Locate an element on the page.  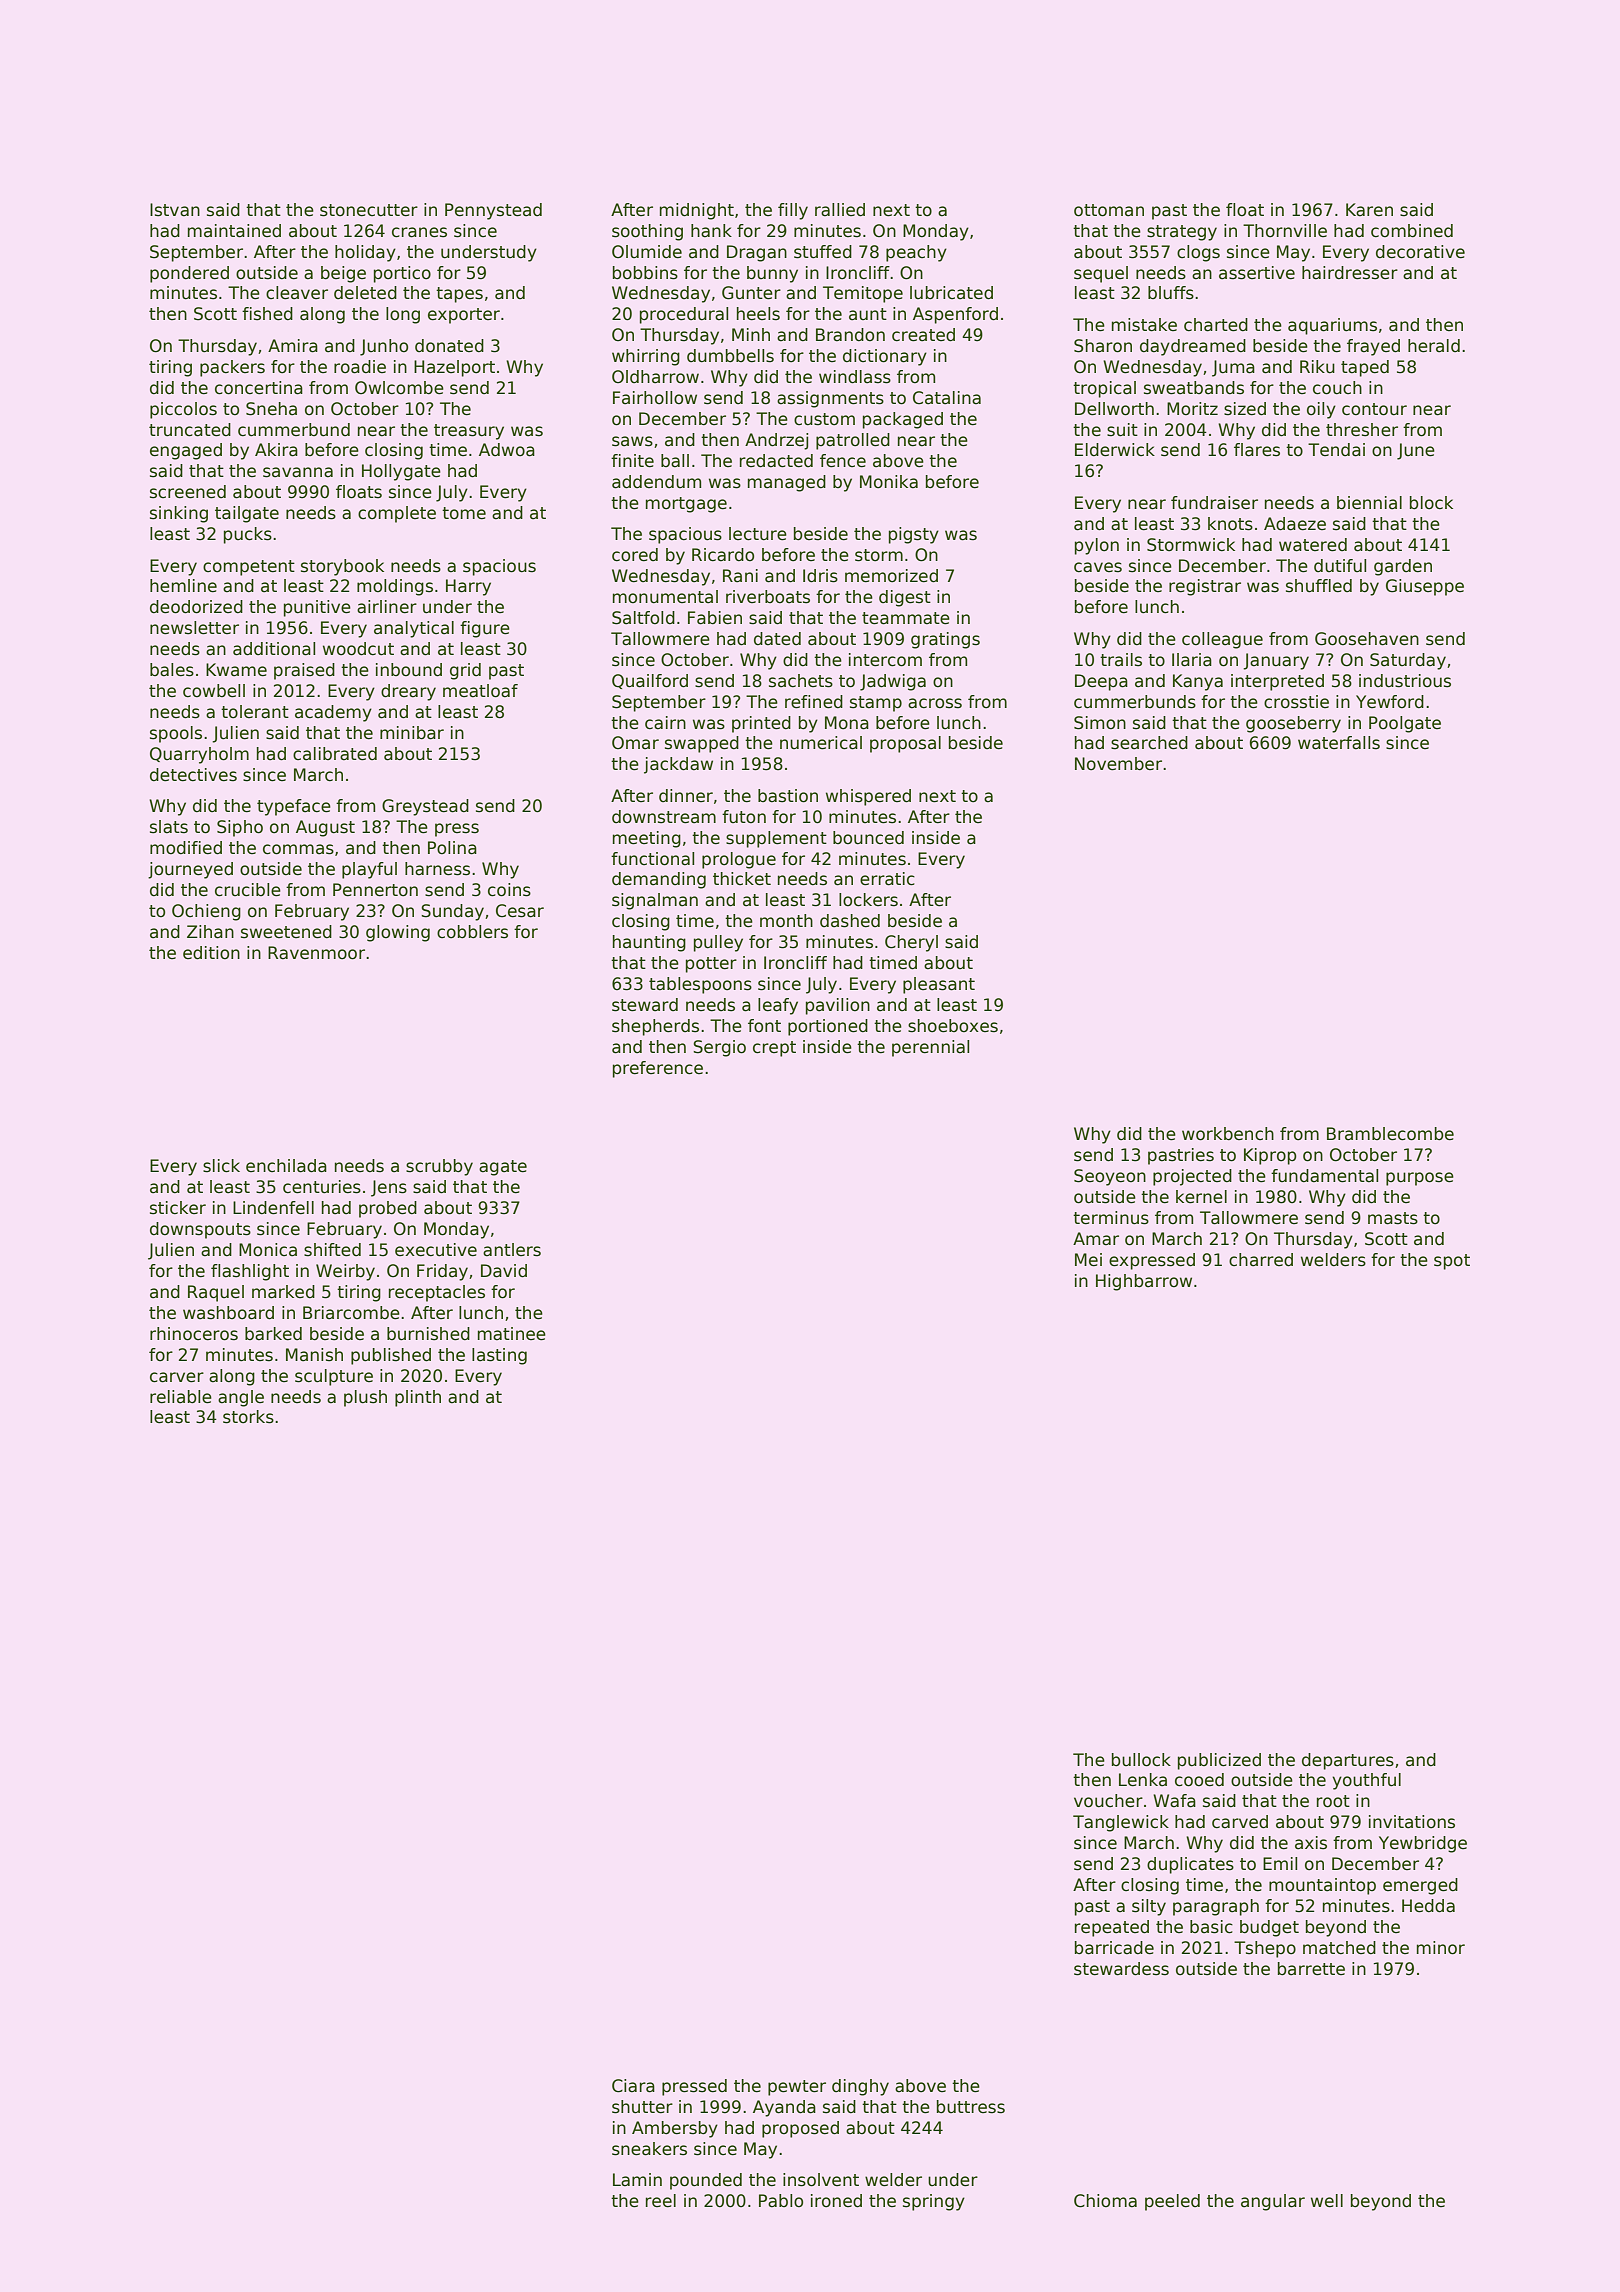
lubricated is located at coordinates (951, 293).
